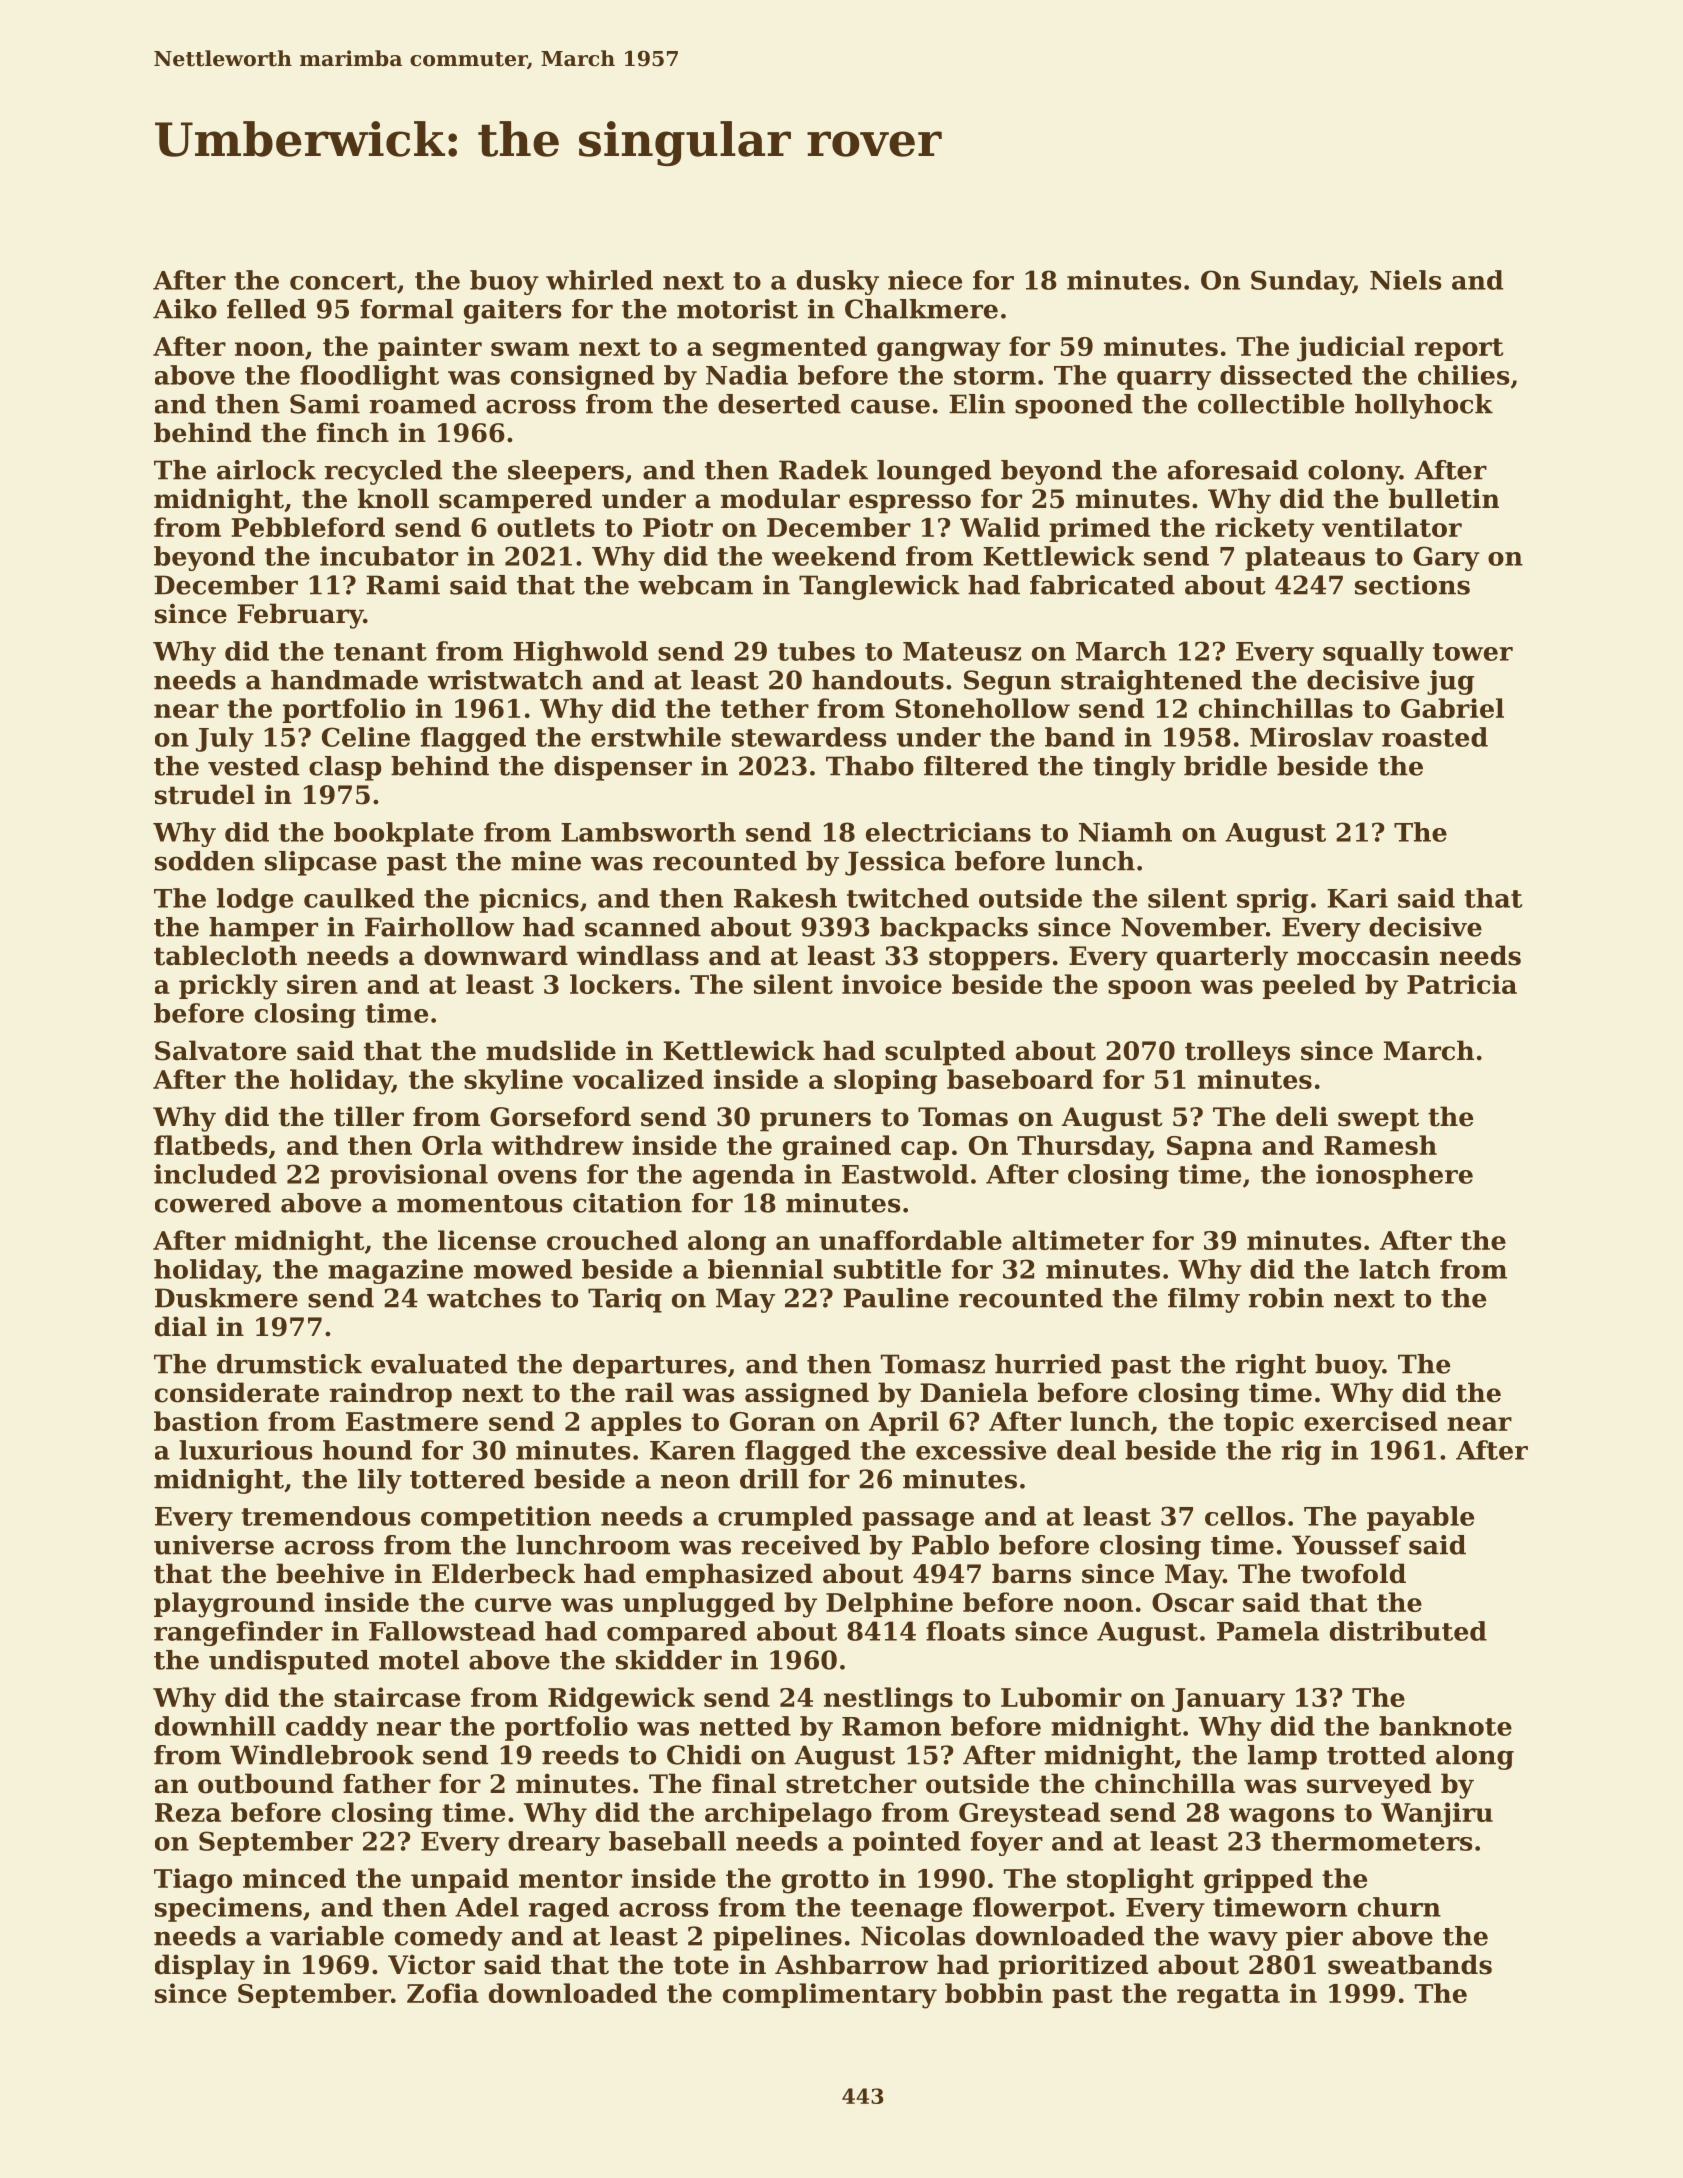  I want to click on agenda, so click(744, 1176).
